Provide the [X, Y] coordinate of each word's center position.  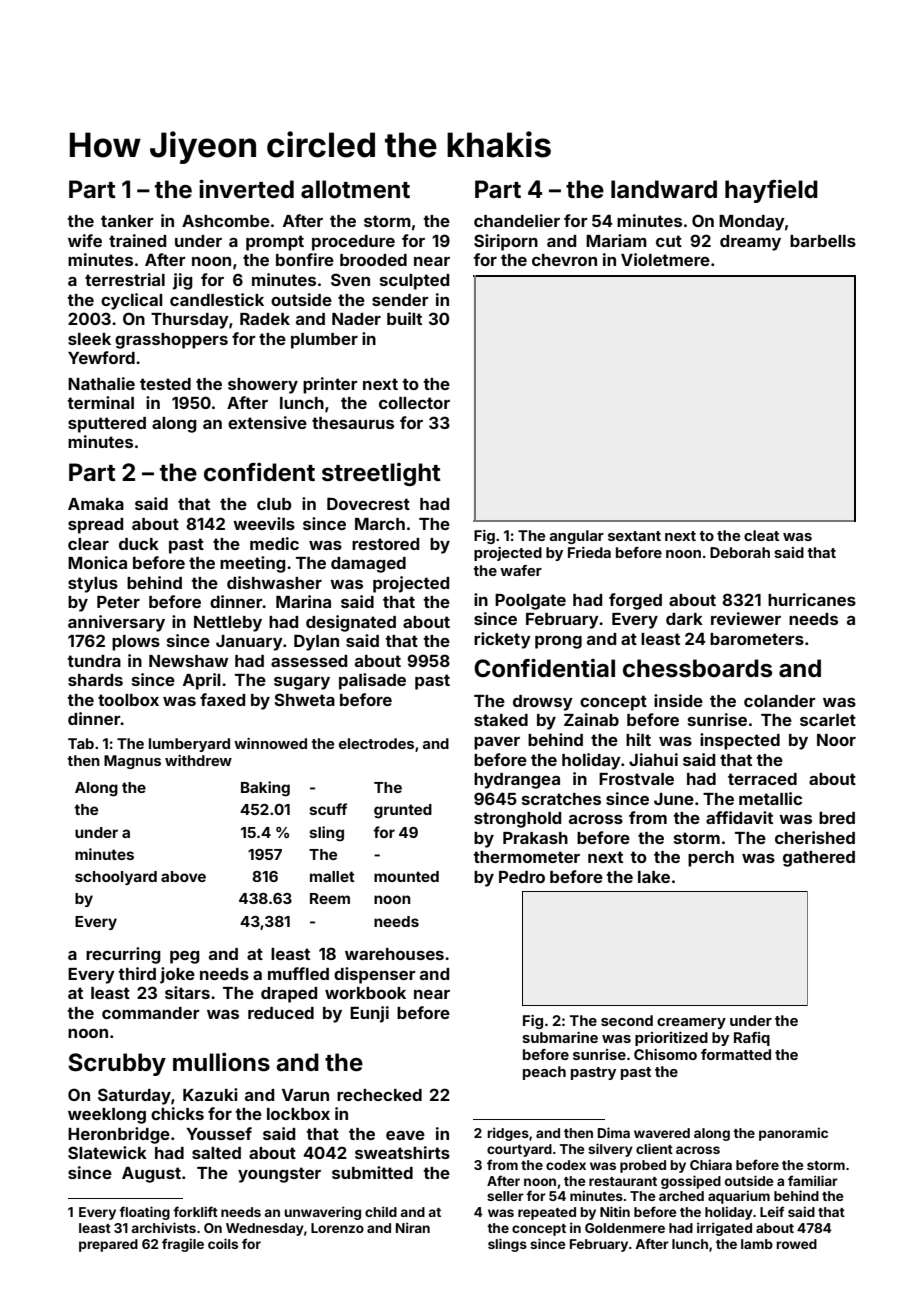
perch [711, 859]
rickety [502, 640]
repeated [547, 1213]
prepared [108, 1245]
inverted [246, 189]
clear [88, 544]
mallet [332, 876]
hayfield [771, 191]
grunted [403, 811]
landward [664, 189]
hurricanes [812, 599]
